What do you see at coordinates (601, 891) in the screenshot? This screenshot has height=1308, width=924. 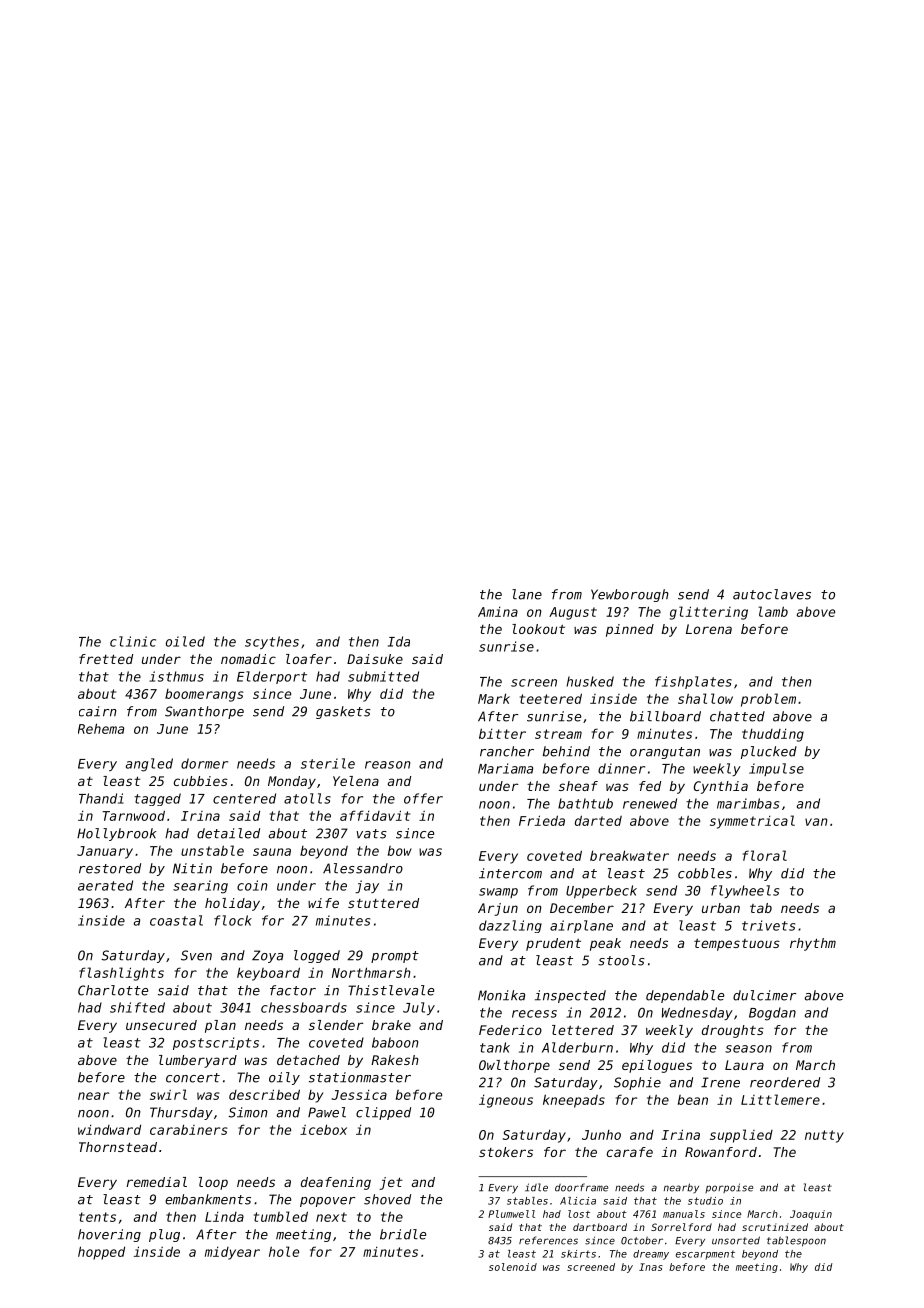 I see `Upperbeck` at bounding box center [601, 891].
